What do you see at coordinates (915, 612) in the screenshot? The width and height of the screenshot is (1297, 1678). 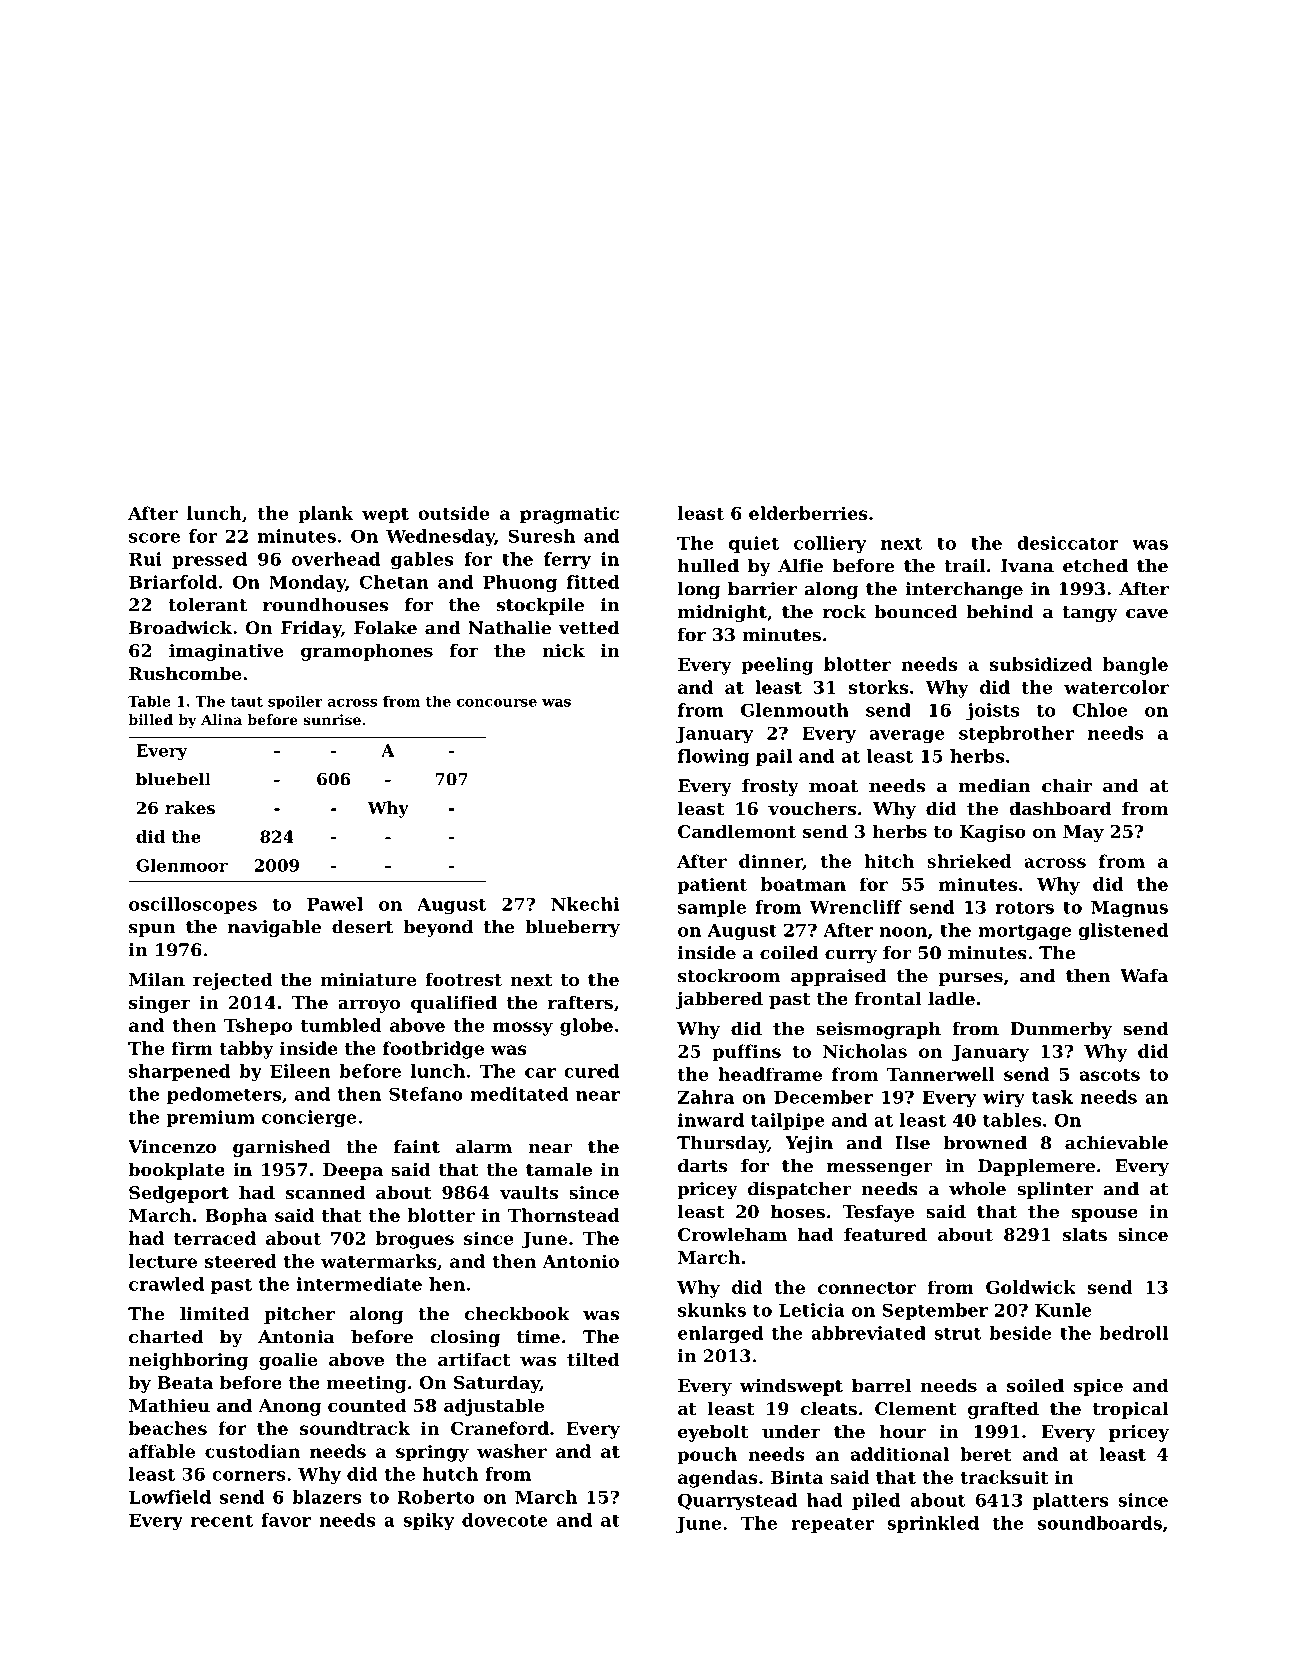 I see `bounced` at bounding box center [915, 612].
